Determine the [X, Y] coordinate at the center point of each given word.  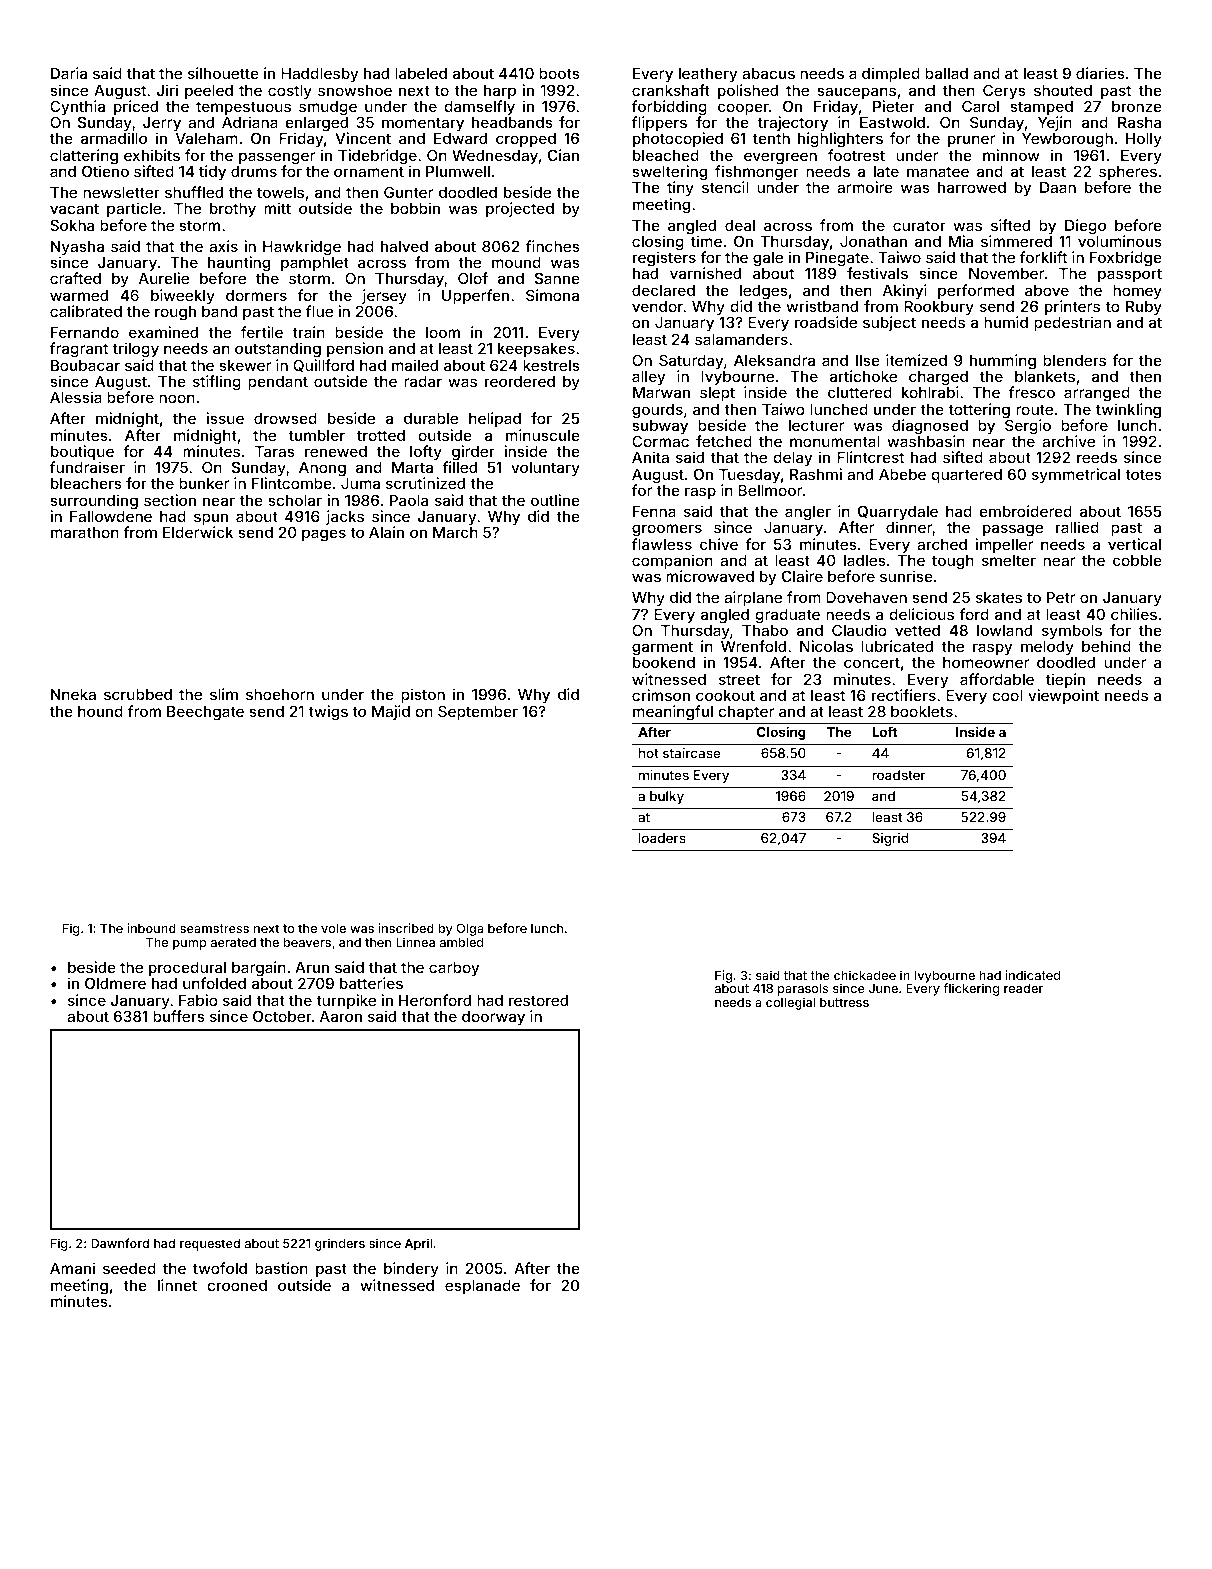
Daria [69, 73]
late [886, 171]
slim [224, 694]
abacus [768, 73]
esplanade [482, 1287]
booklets [922, 711]
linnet [177, 1285]
